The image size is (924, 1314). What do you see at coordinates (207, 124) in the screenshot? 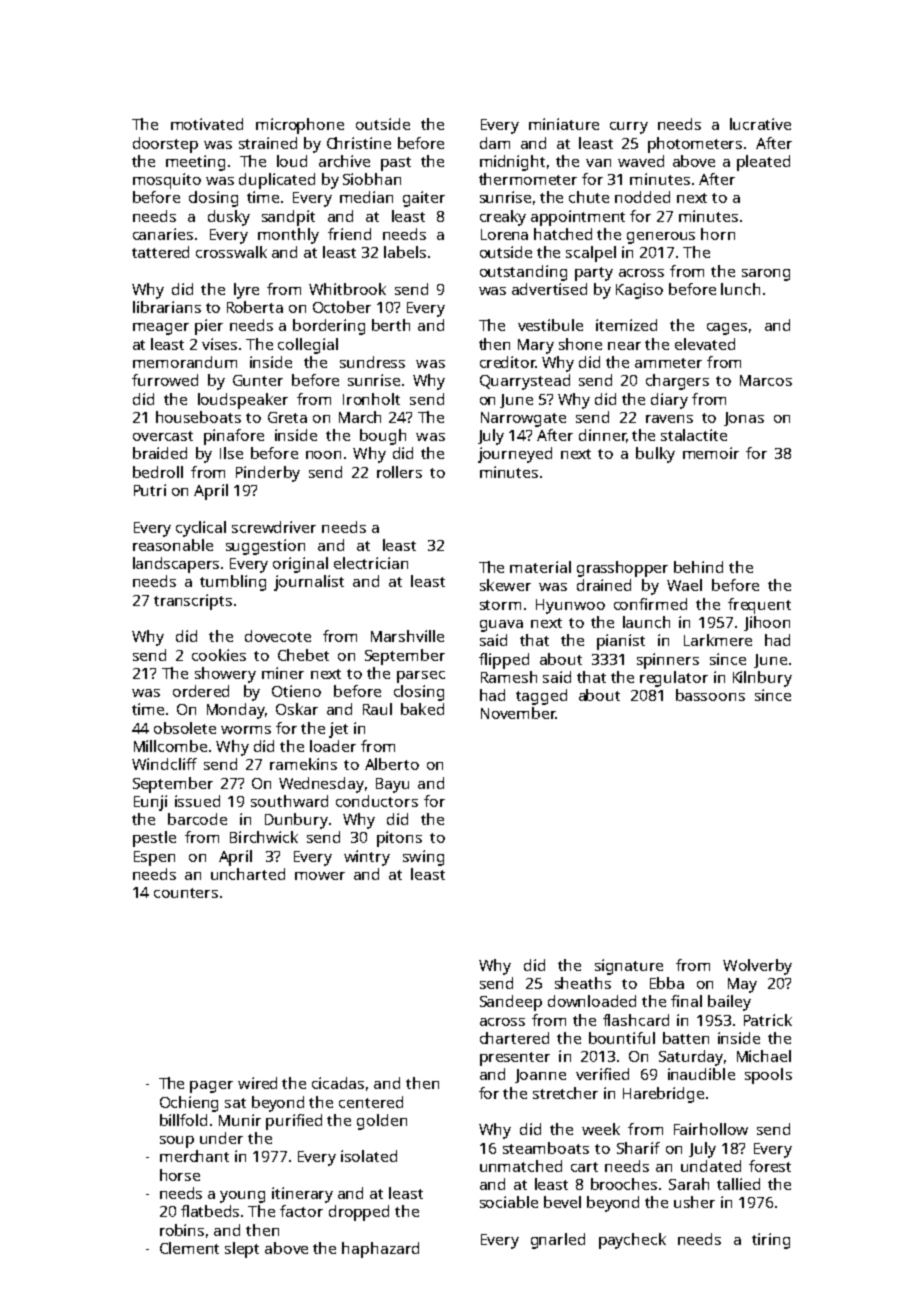
I see `motivated` at bounding box center [207, 124].
